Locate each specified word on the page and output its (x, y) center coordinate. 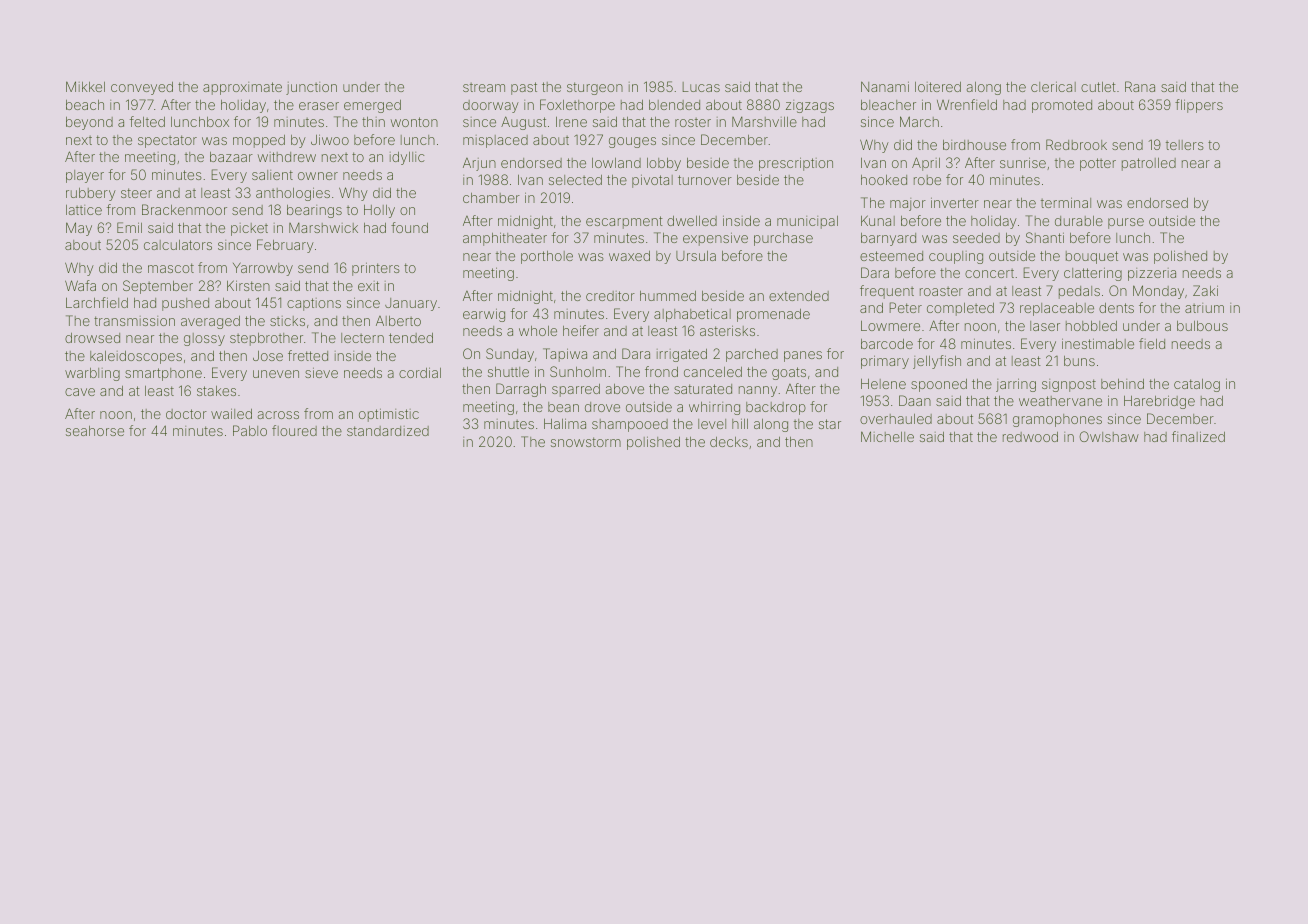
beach (85, 105)
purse (1126, 223)
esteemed (891, 256)
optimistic (389, 415)
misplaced (495, 141)
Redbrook (1076, 144)
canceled (713, 372)
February (285, 246)
